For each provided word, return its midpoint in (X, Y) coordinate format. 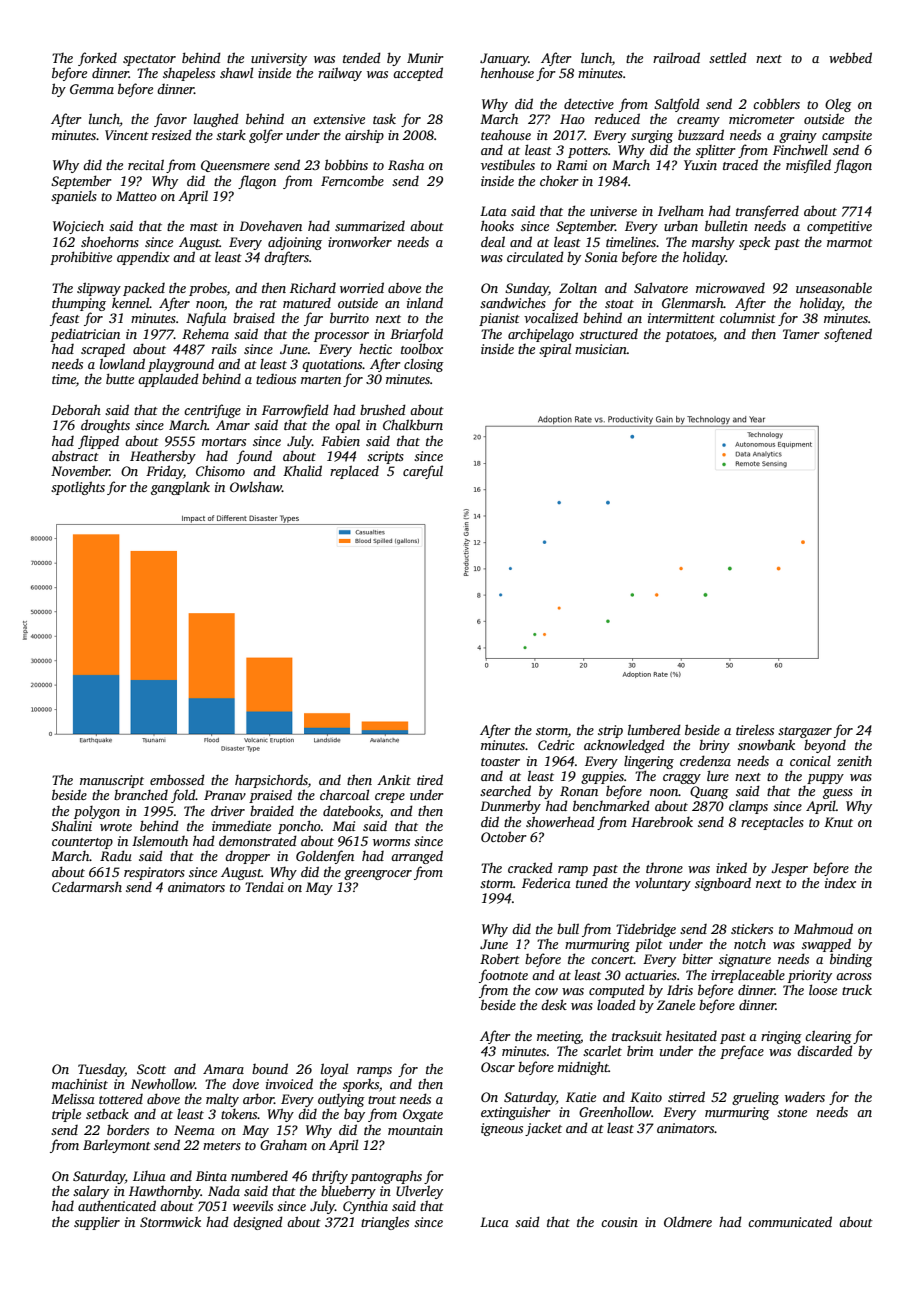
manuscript (112, 781)
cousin (619, 1222)
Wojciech (78, 227)
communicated (790, 1221)
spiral (555, 350)
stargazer (805, 732)
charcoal (344, 794)
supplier (97, 1223)
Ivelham (681, 210)
